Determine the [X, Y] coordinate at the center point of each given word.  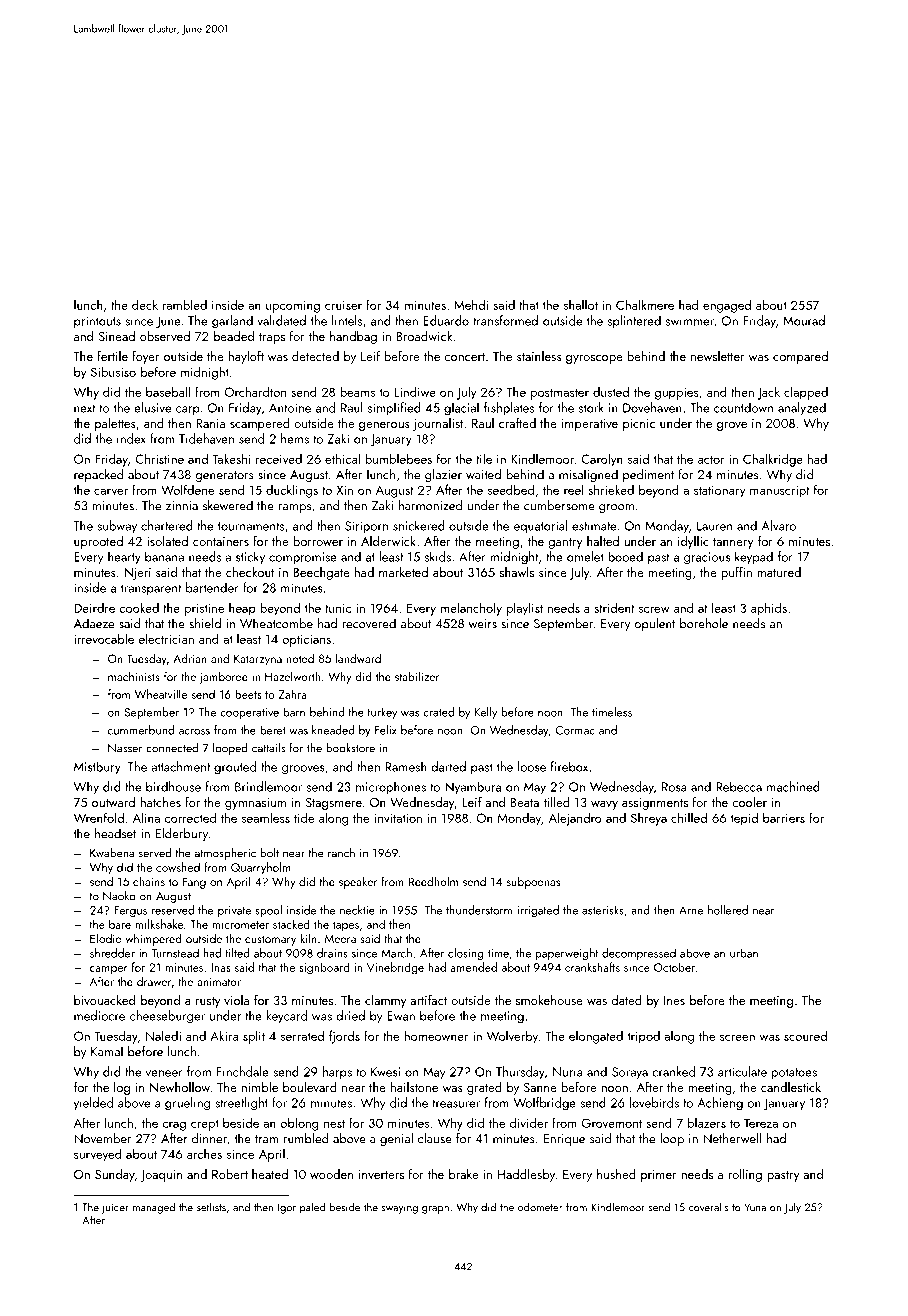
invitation [398, 818]
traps [272, 338]
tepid [744, 819]
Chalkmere [645, 304]
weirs [483, 624]
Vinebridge [395, 968]
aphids [769, 609]
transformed [505, 320]
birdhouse [173, 786]
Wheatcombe [276, 623]
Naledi [163, 1035]
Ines [674, 1000]
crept [205, 1125]
